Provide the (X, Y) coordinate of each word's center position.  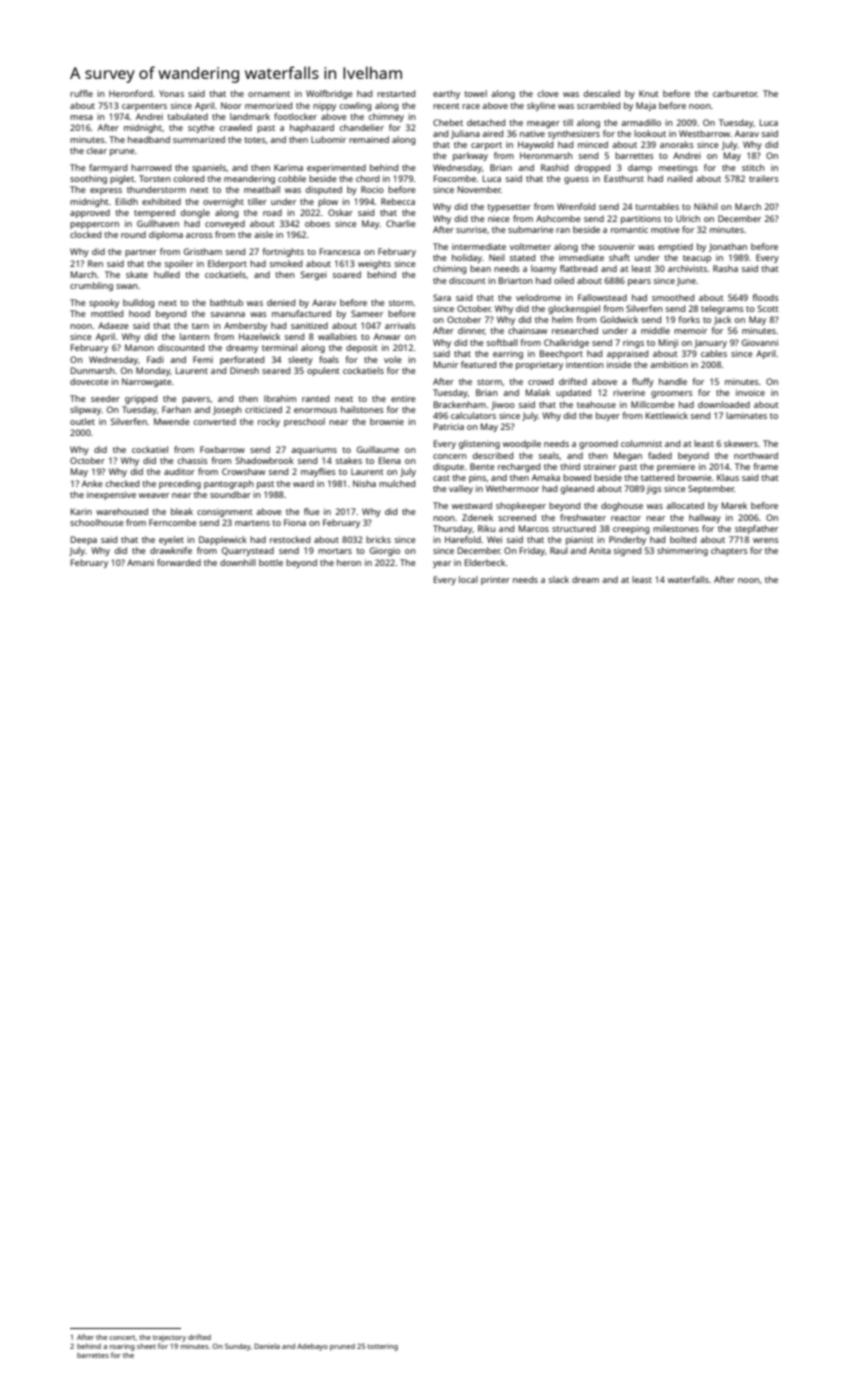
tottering (382, 1347)
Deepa (84, 540)
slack (558, 579)
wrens (766, 540)
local (468, 579)
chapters (729, 551)
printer (495, 580)
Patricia (449, 426)
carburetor (735, 93)
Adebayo (312, 1347)
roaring (122, 1348)
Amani (140, 562)
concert (122, 1338)
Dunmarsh (93, 370)
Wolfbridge (329, 94)
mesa (81, 117)
